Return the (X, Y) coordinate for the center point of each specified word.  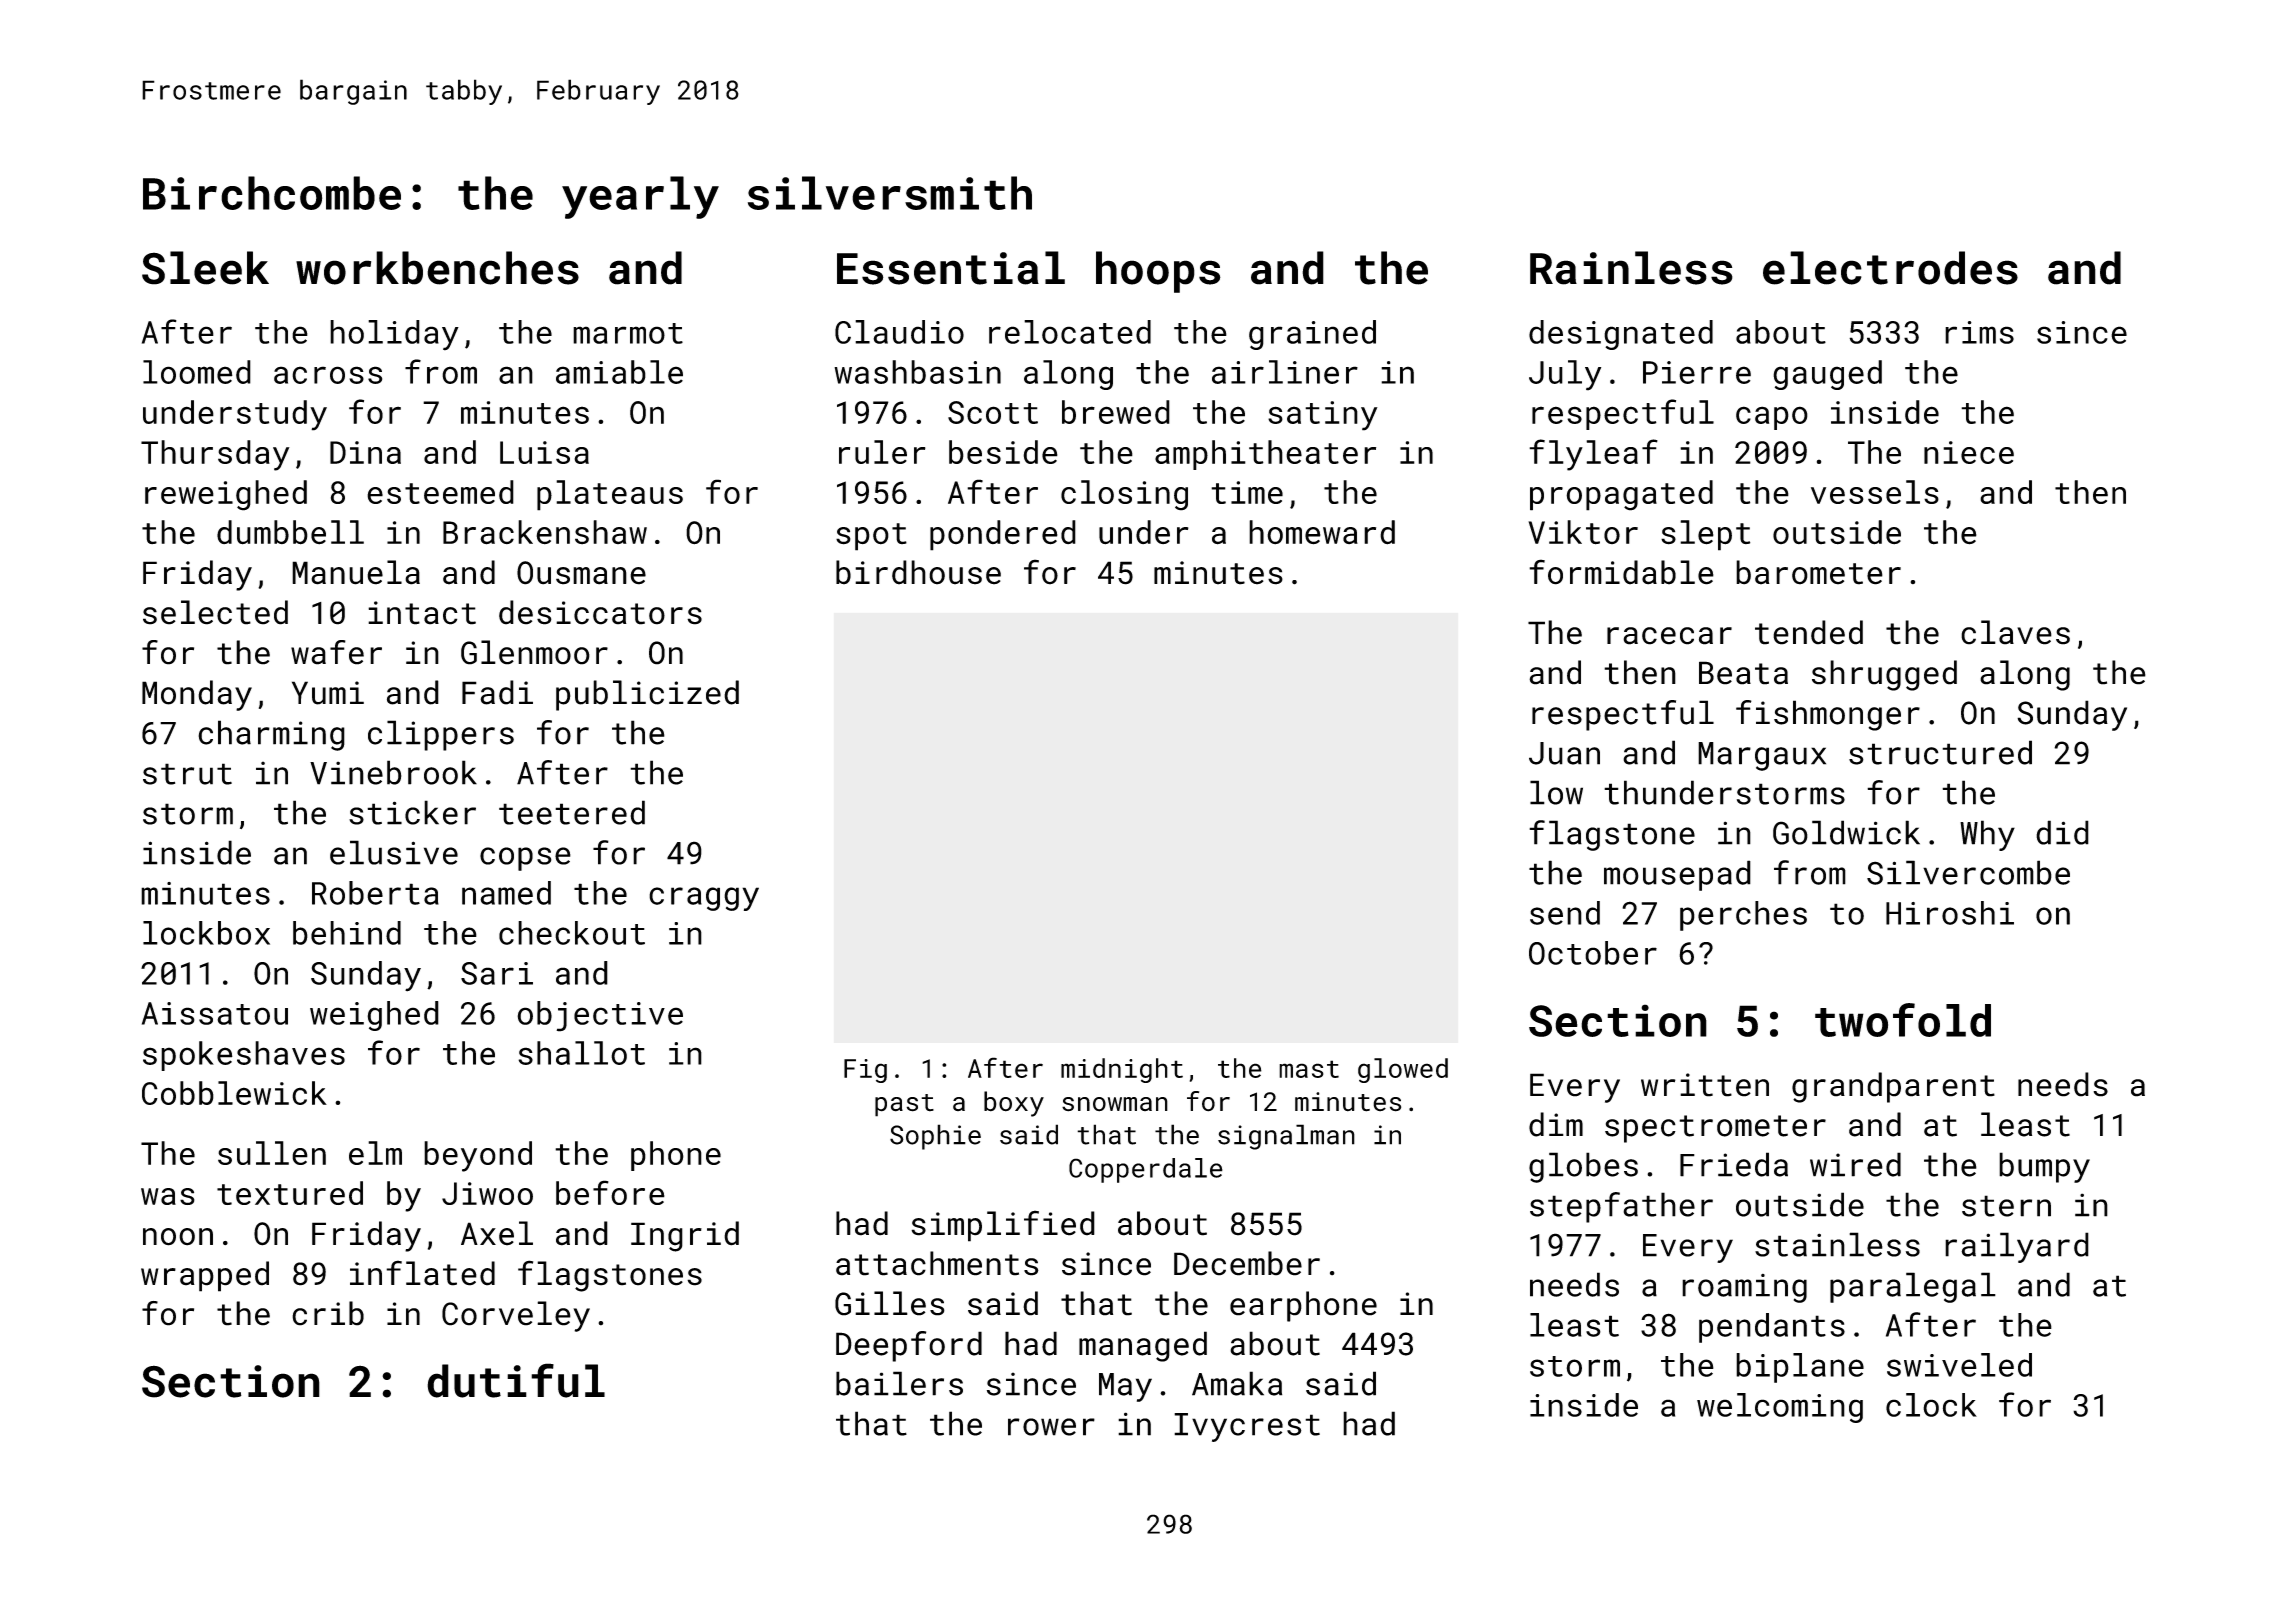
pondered (1003, 535)
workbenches (437, 268)
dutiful (516, 1380)
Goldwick (1846, 832)
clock (1931, 1405)
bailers (899, 1383)
